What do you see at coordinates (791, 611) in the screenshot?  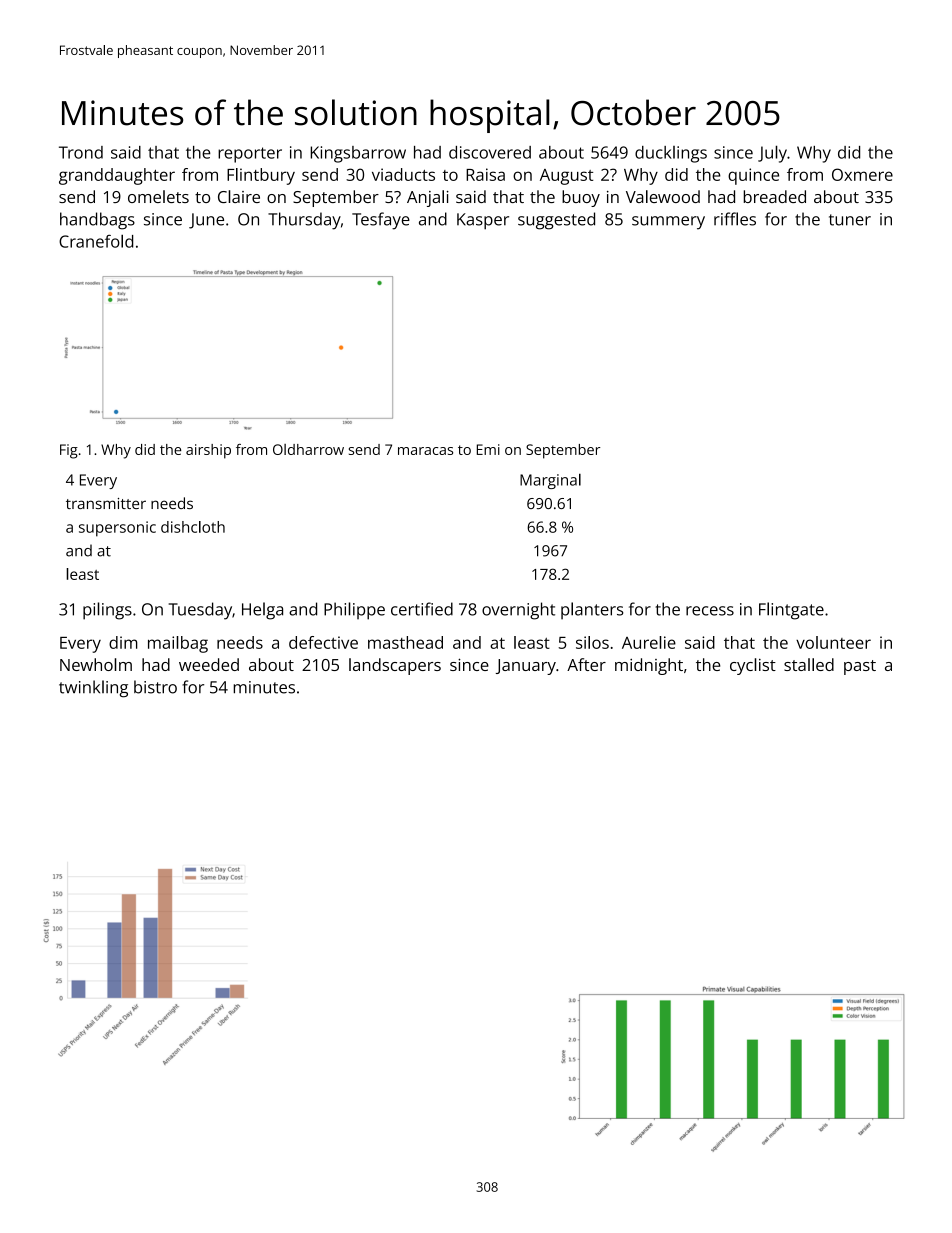 I see `Flintgate` at bounding box center [791, 611].
